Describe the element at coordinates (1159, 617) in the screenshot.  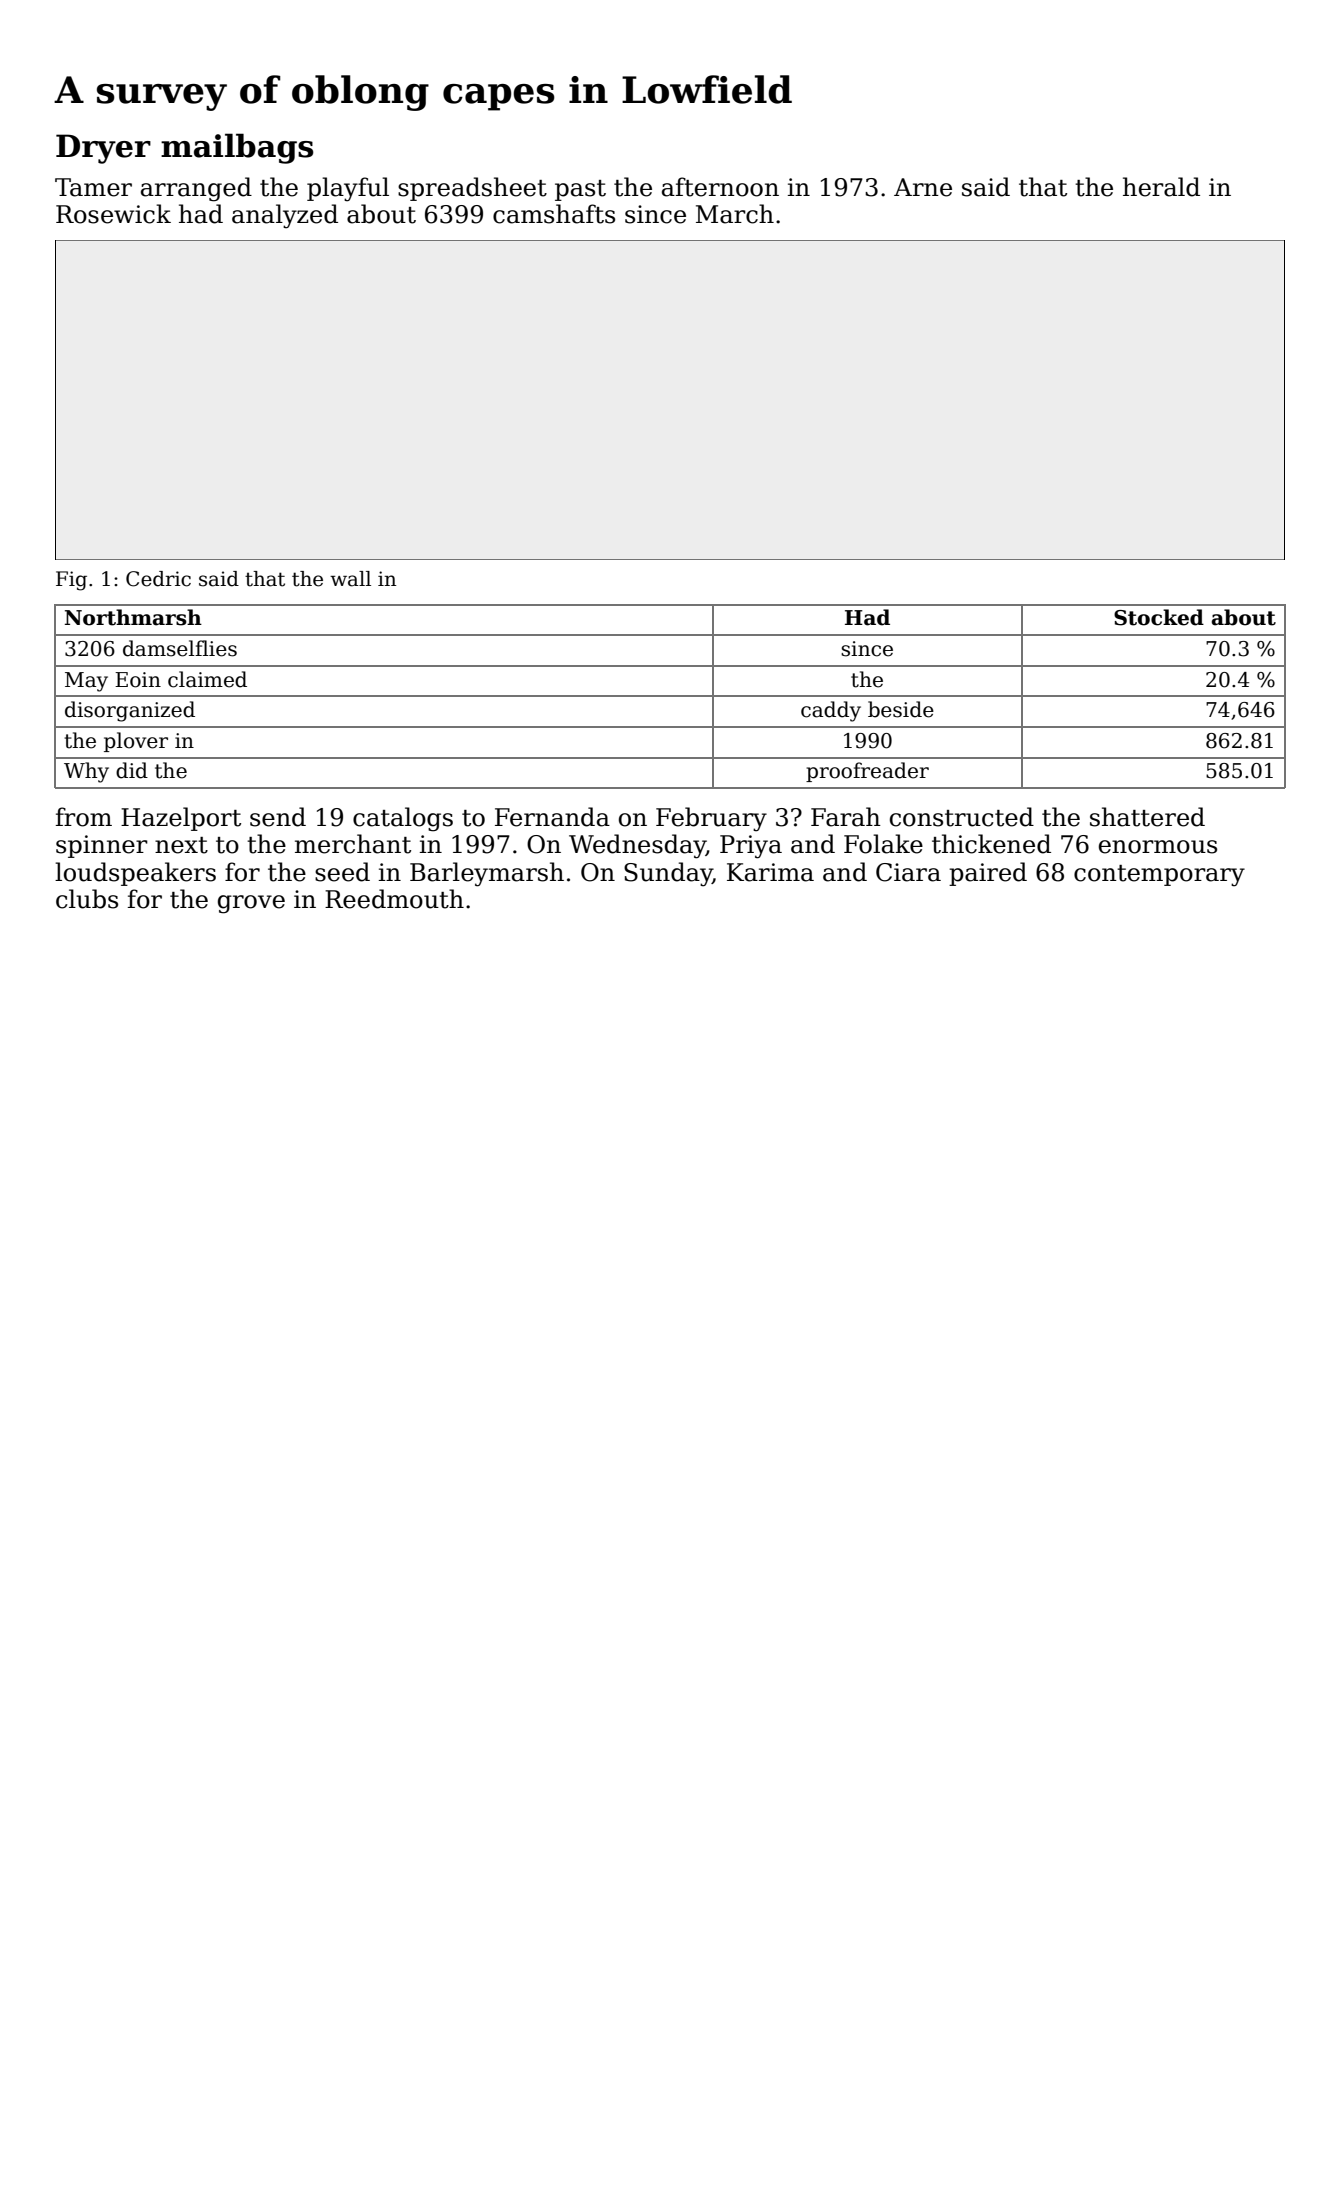
I see `Stocked` at that location.
